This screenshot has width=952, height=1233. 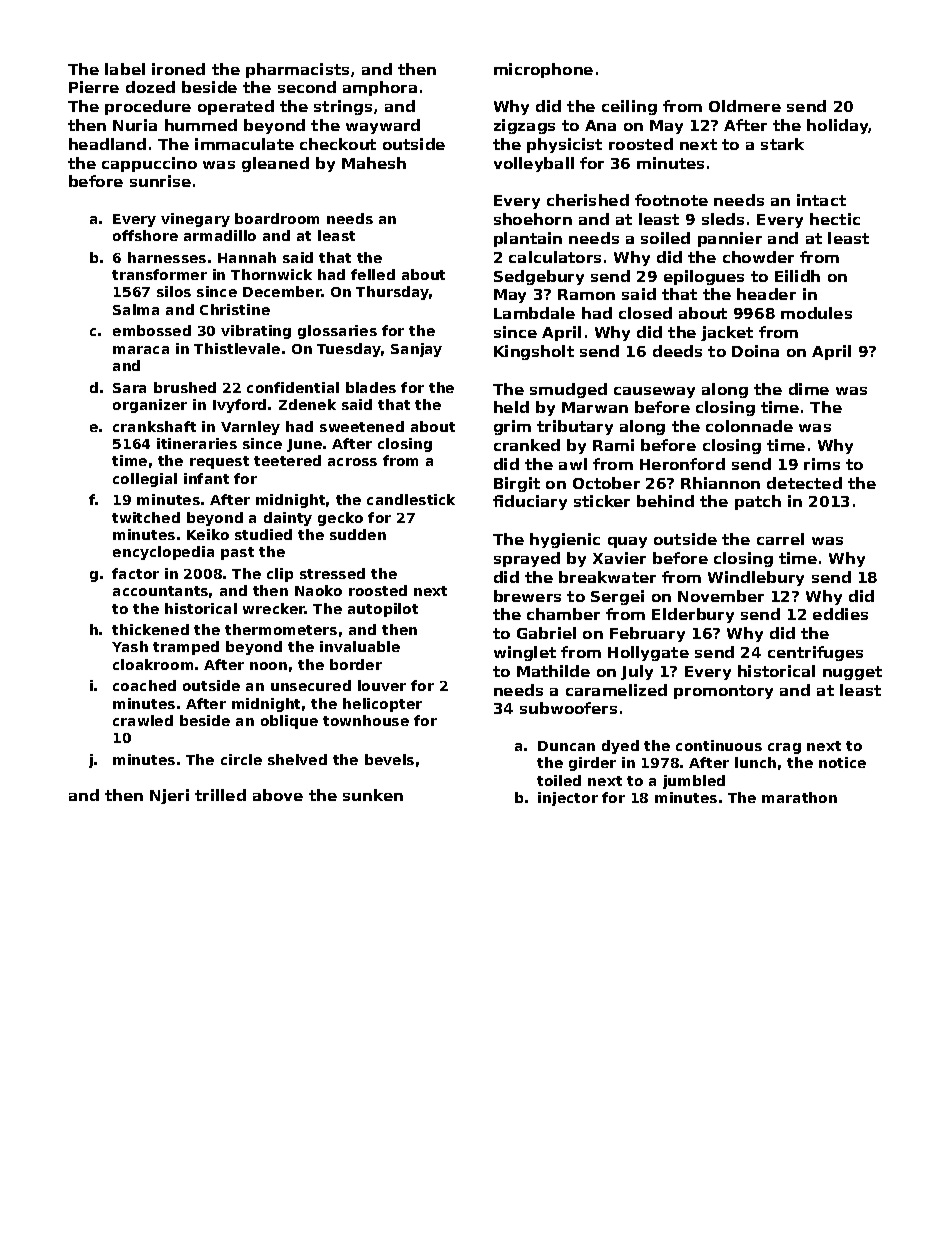 What do you see at coordinates (543, 70) in the screenshot?
I see `microphone` at bounding box center [543, 70].
